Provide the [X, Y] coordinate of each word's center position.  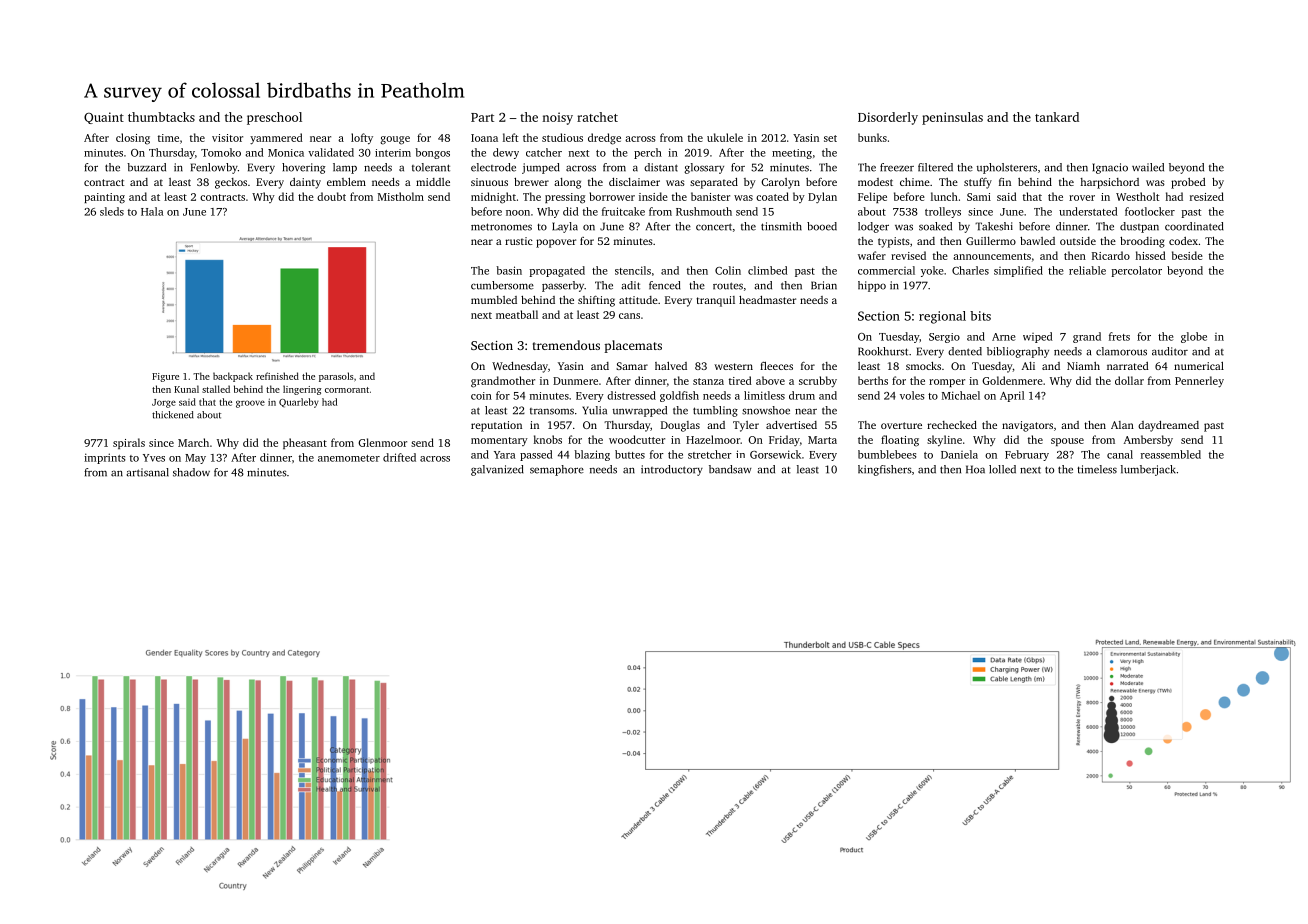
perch [648, 153]
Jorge [164, 403]
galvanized [497, 470]
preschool [274, 118]
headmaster [767, 300]
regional [942, 317]
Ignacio [1110, 168]
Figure [165, 377]
